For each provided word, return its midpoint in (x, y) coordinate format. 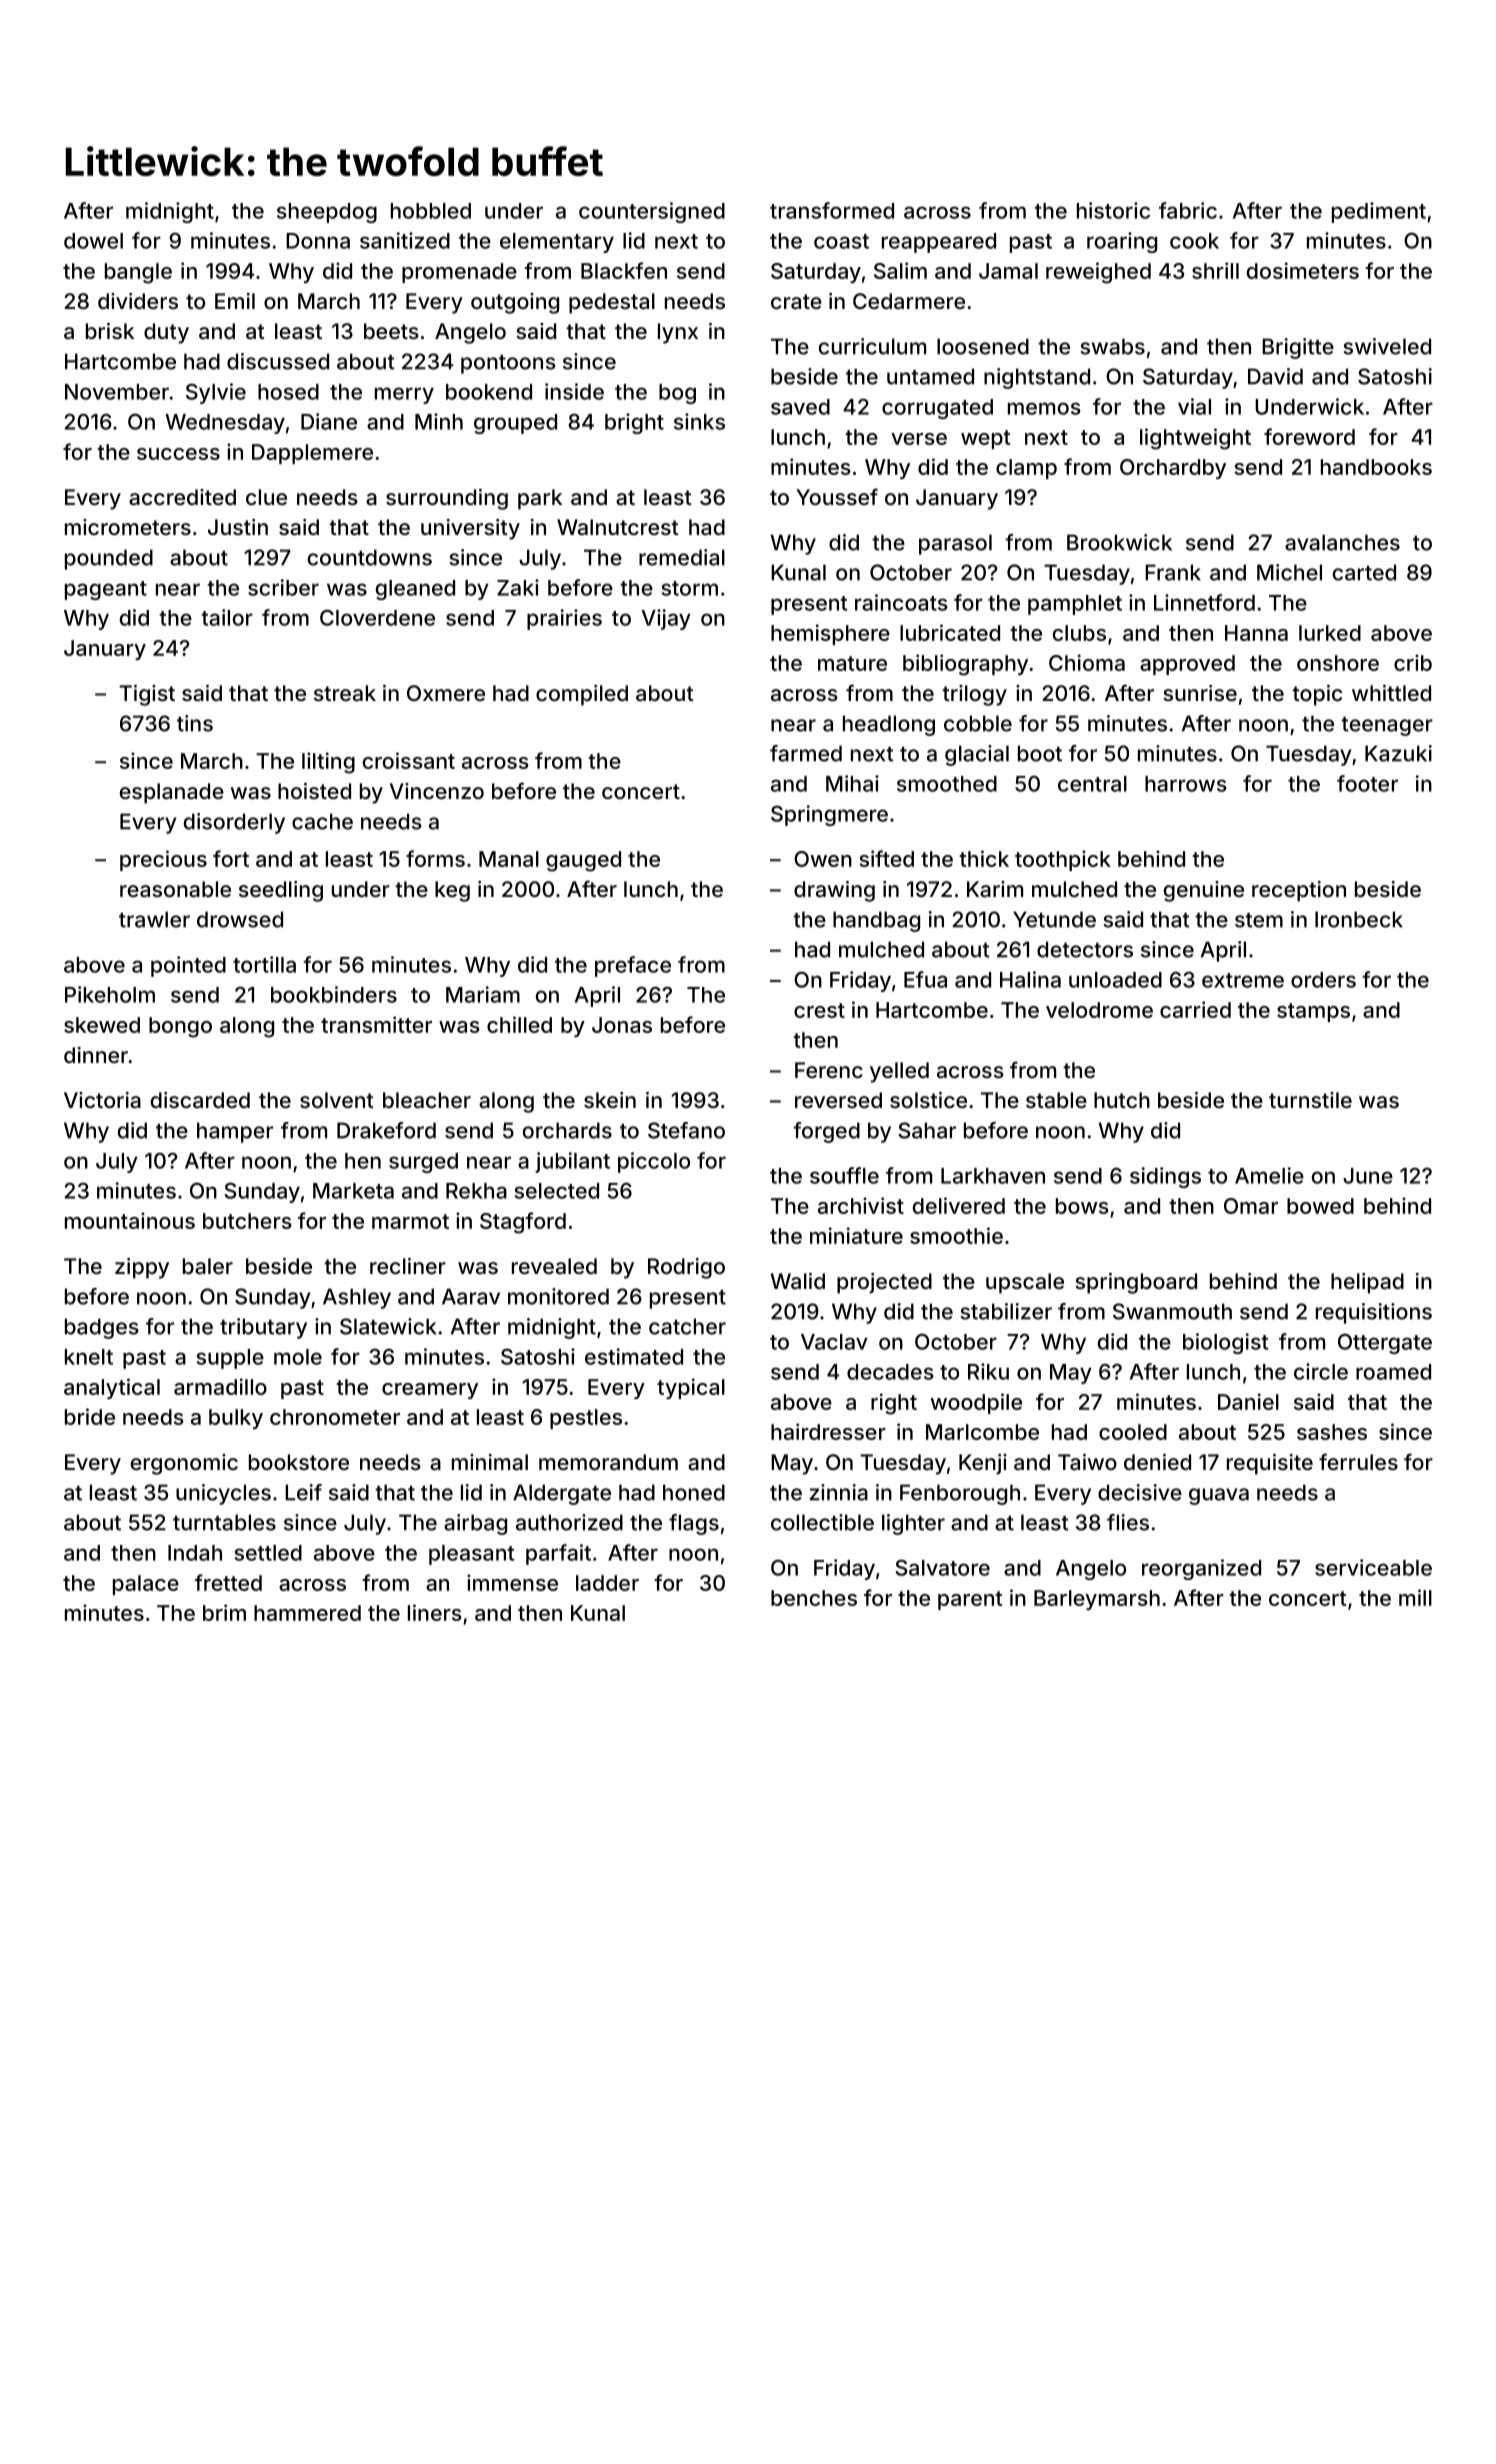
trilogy (974, 695)
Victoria (102, 1100)
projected (884, 1283)
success (178, 454)
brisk (110, 331)
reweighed (1098, 273)
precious (163, 860)
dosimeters (1303, 270)
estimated (634, 1356)
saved (800, 407)
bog (677, 394)
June (1368, 1176)
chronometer (335, 1417)
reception (1299, 891)
